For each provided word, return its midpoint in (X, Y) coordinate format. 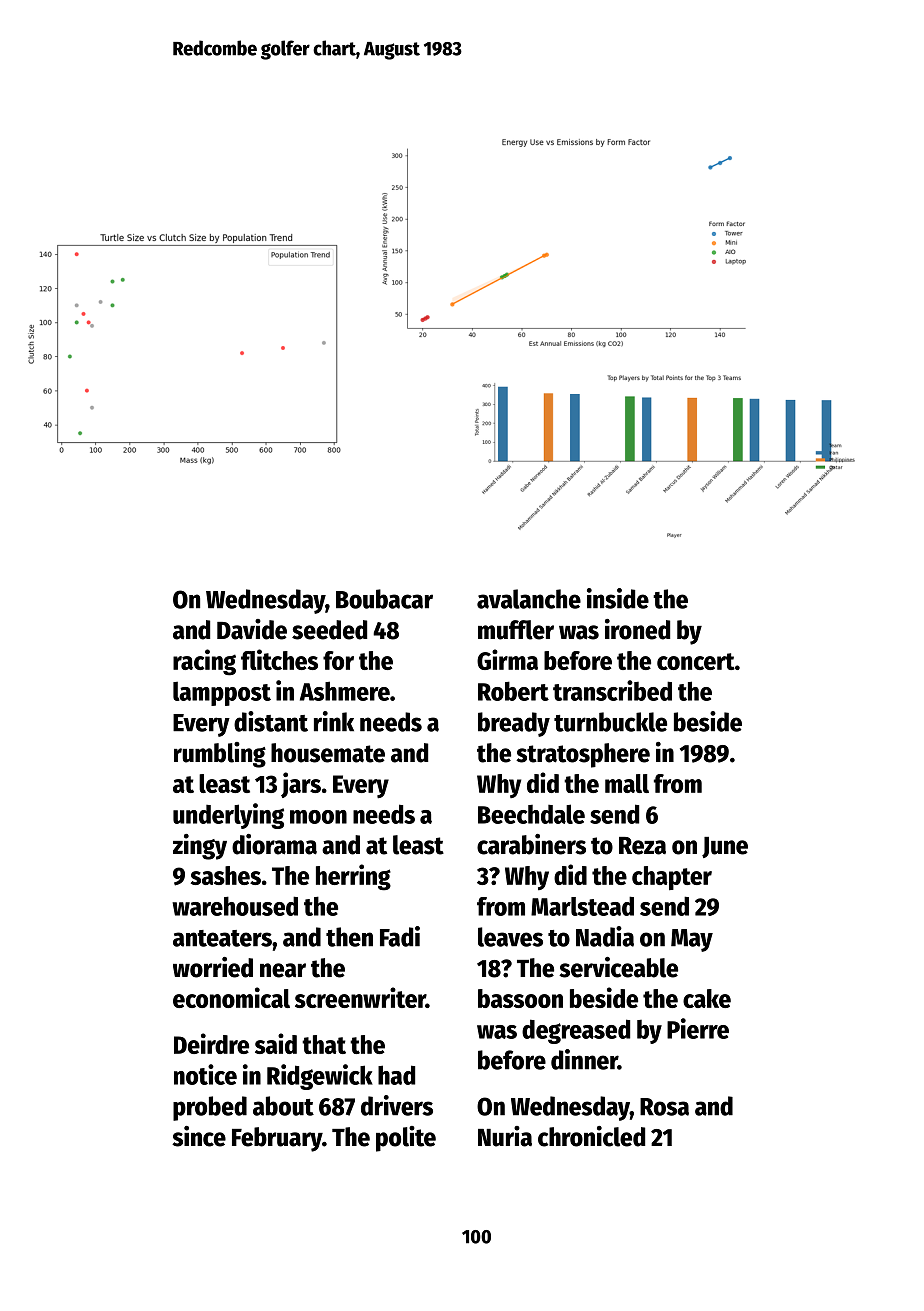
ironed (637, 629)
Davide (252, 629)
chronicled (591, 1136)
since (199, 1136)
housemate (328, 753)
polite (406, 1139)
